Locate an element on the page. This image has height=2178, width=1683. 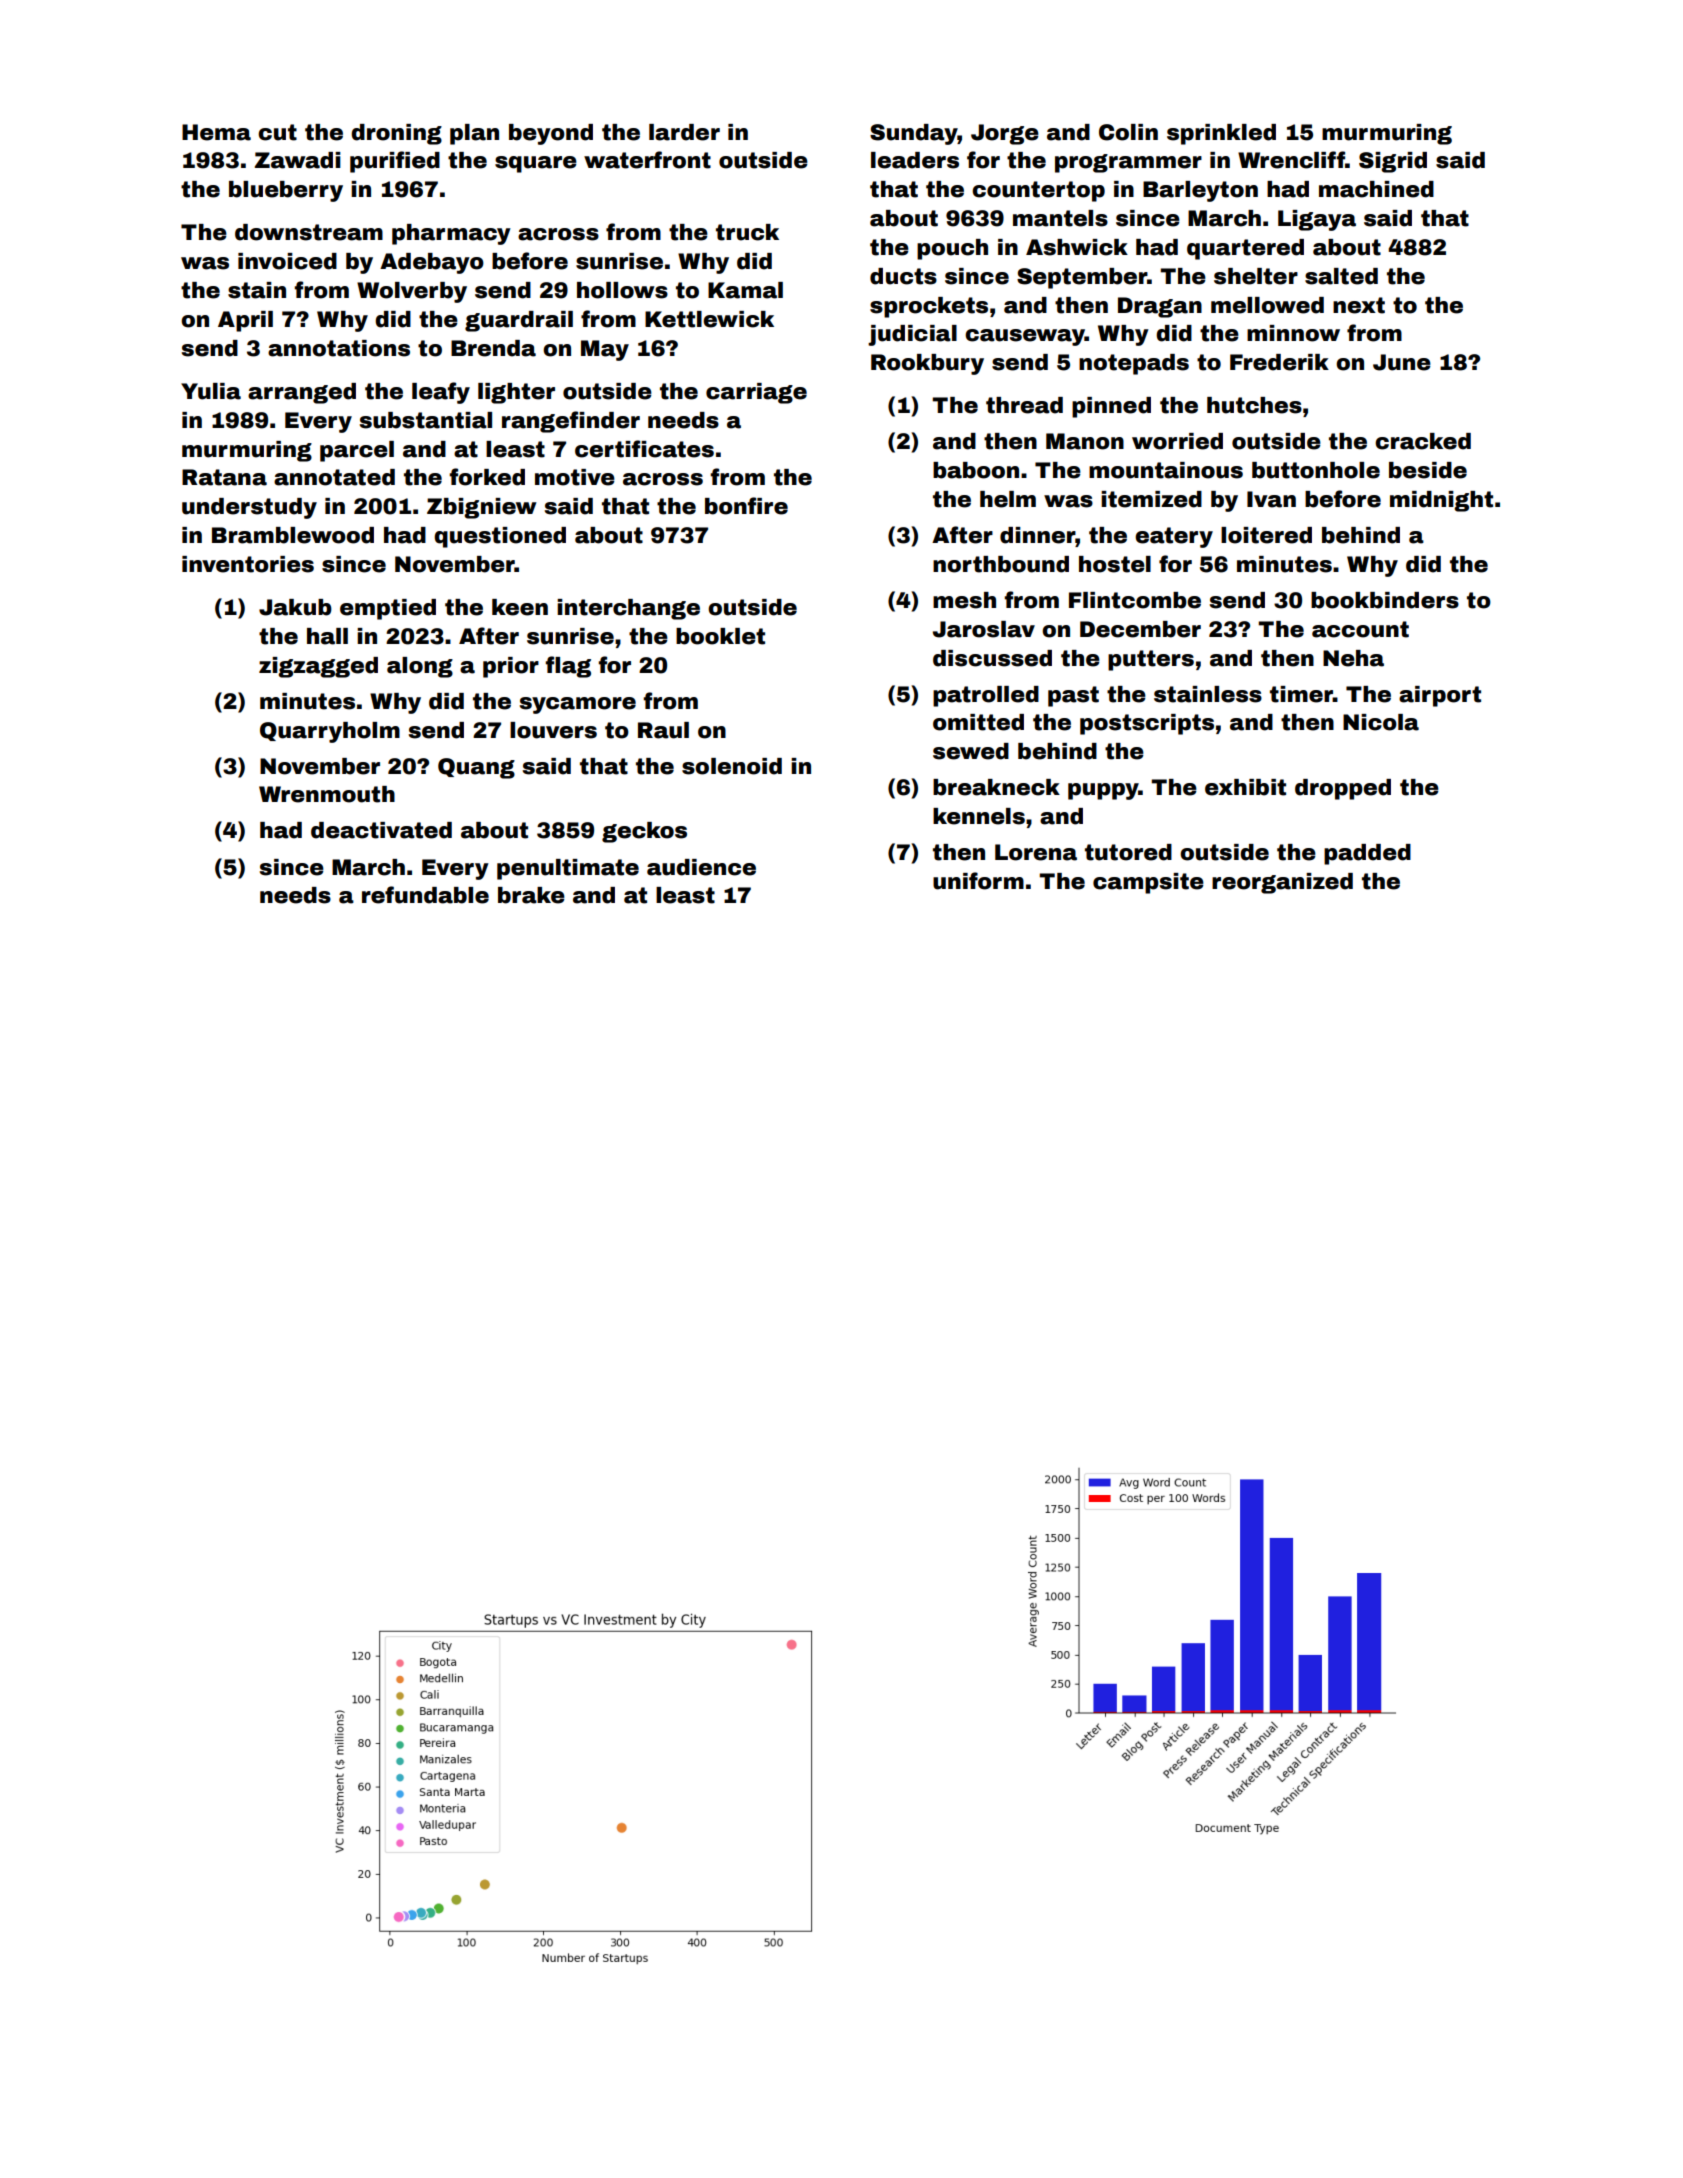
midnight is located at coordinates (1441, 501).
